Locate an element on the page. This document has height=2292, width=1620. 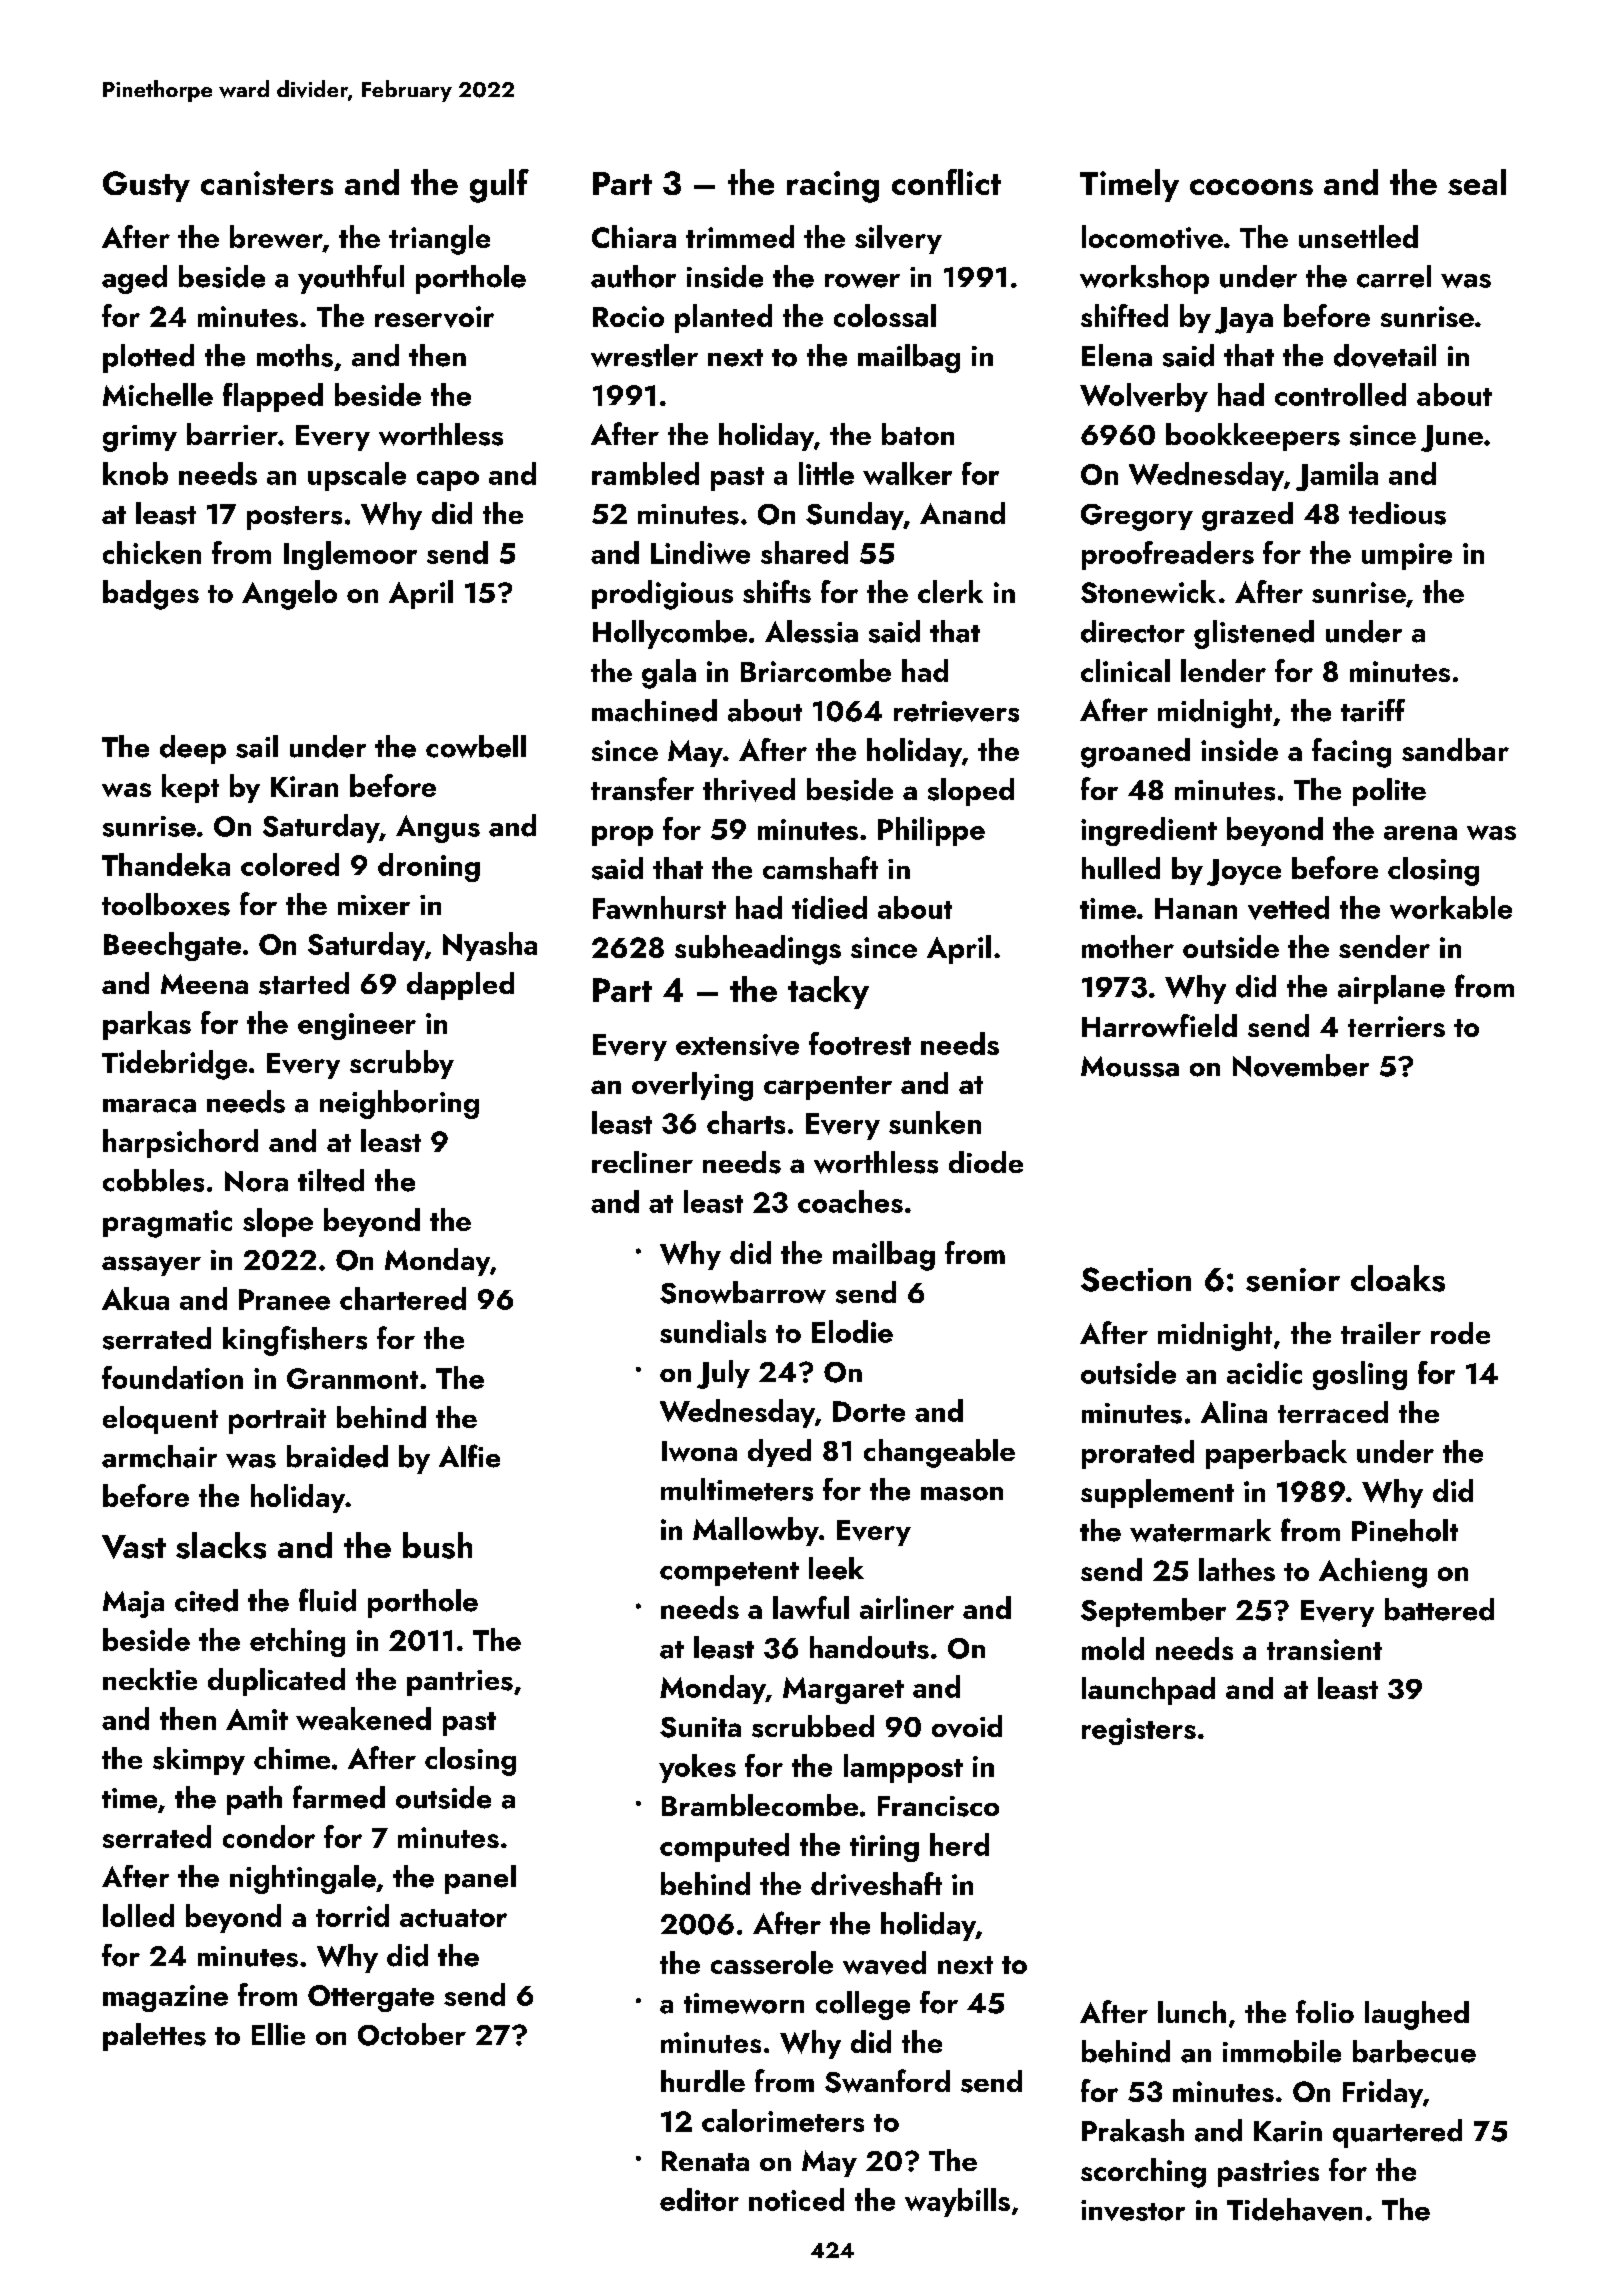
overlying is located at coordinates (692, 1086).
